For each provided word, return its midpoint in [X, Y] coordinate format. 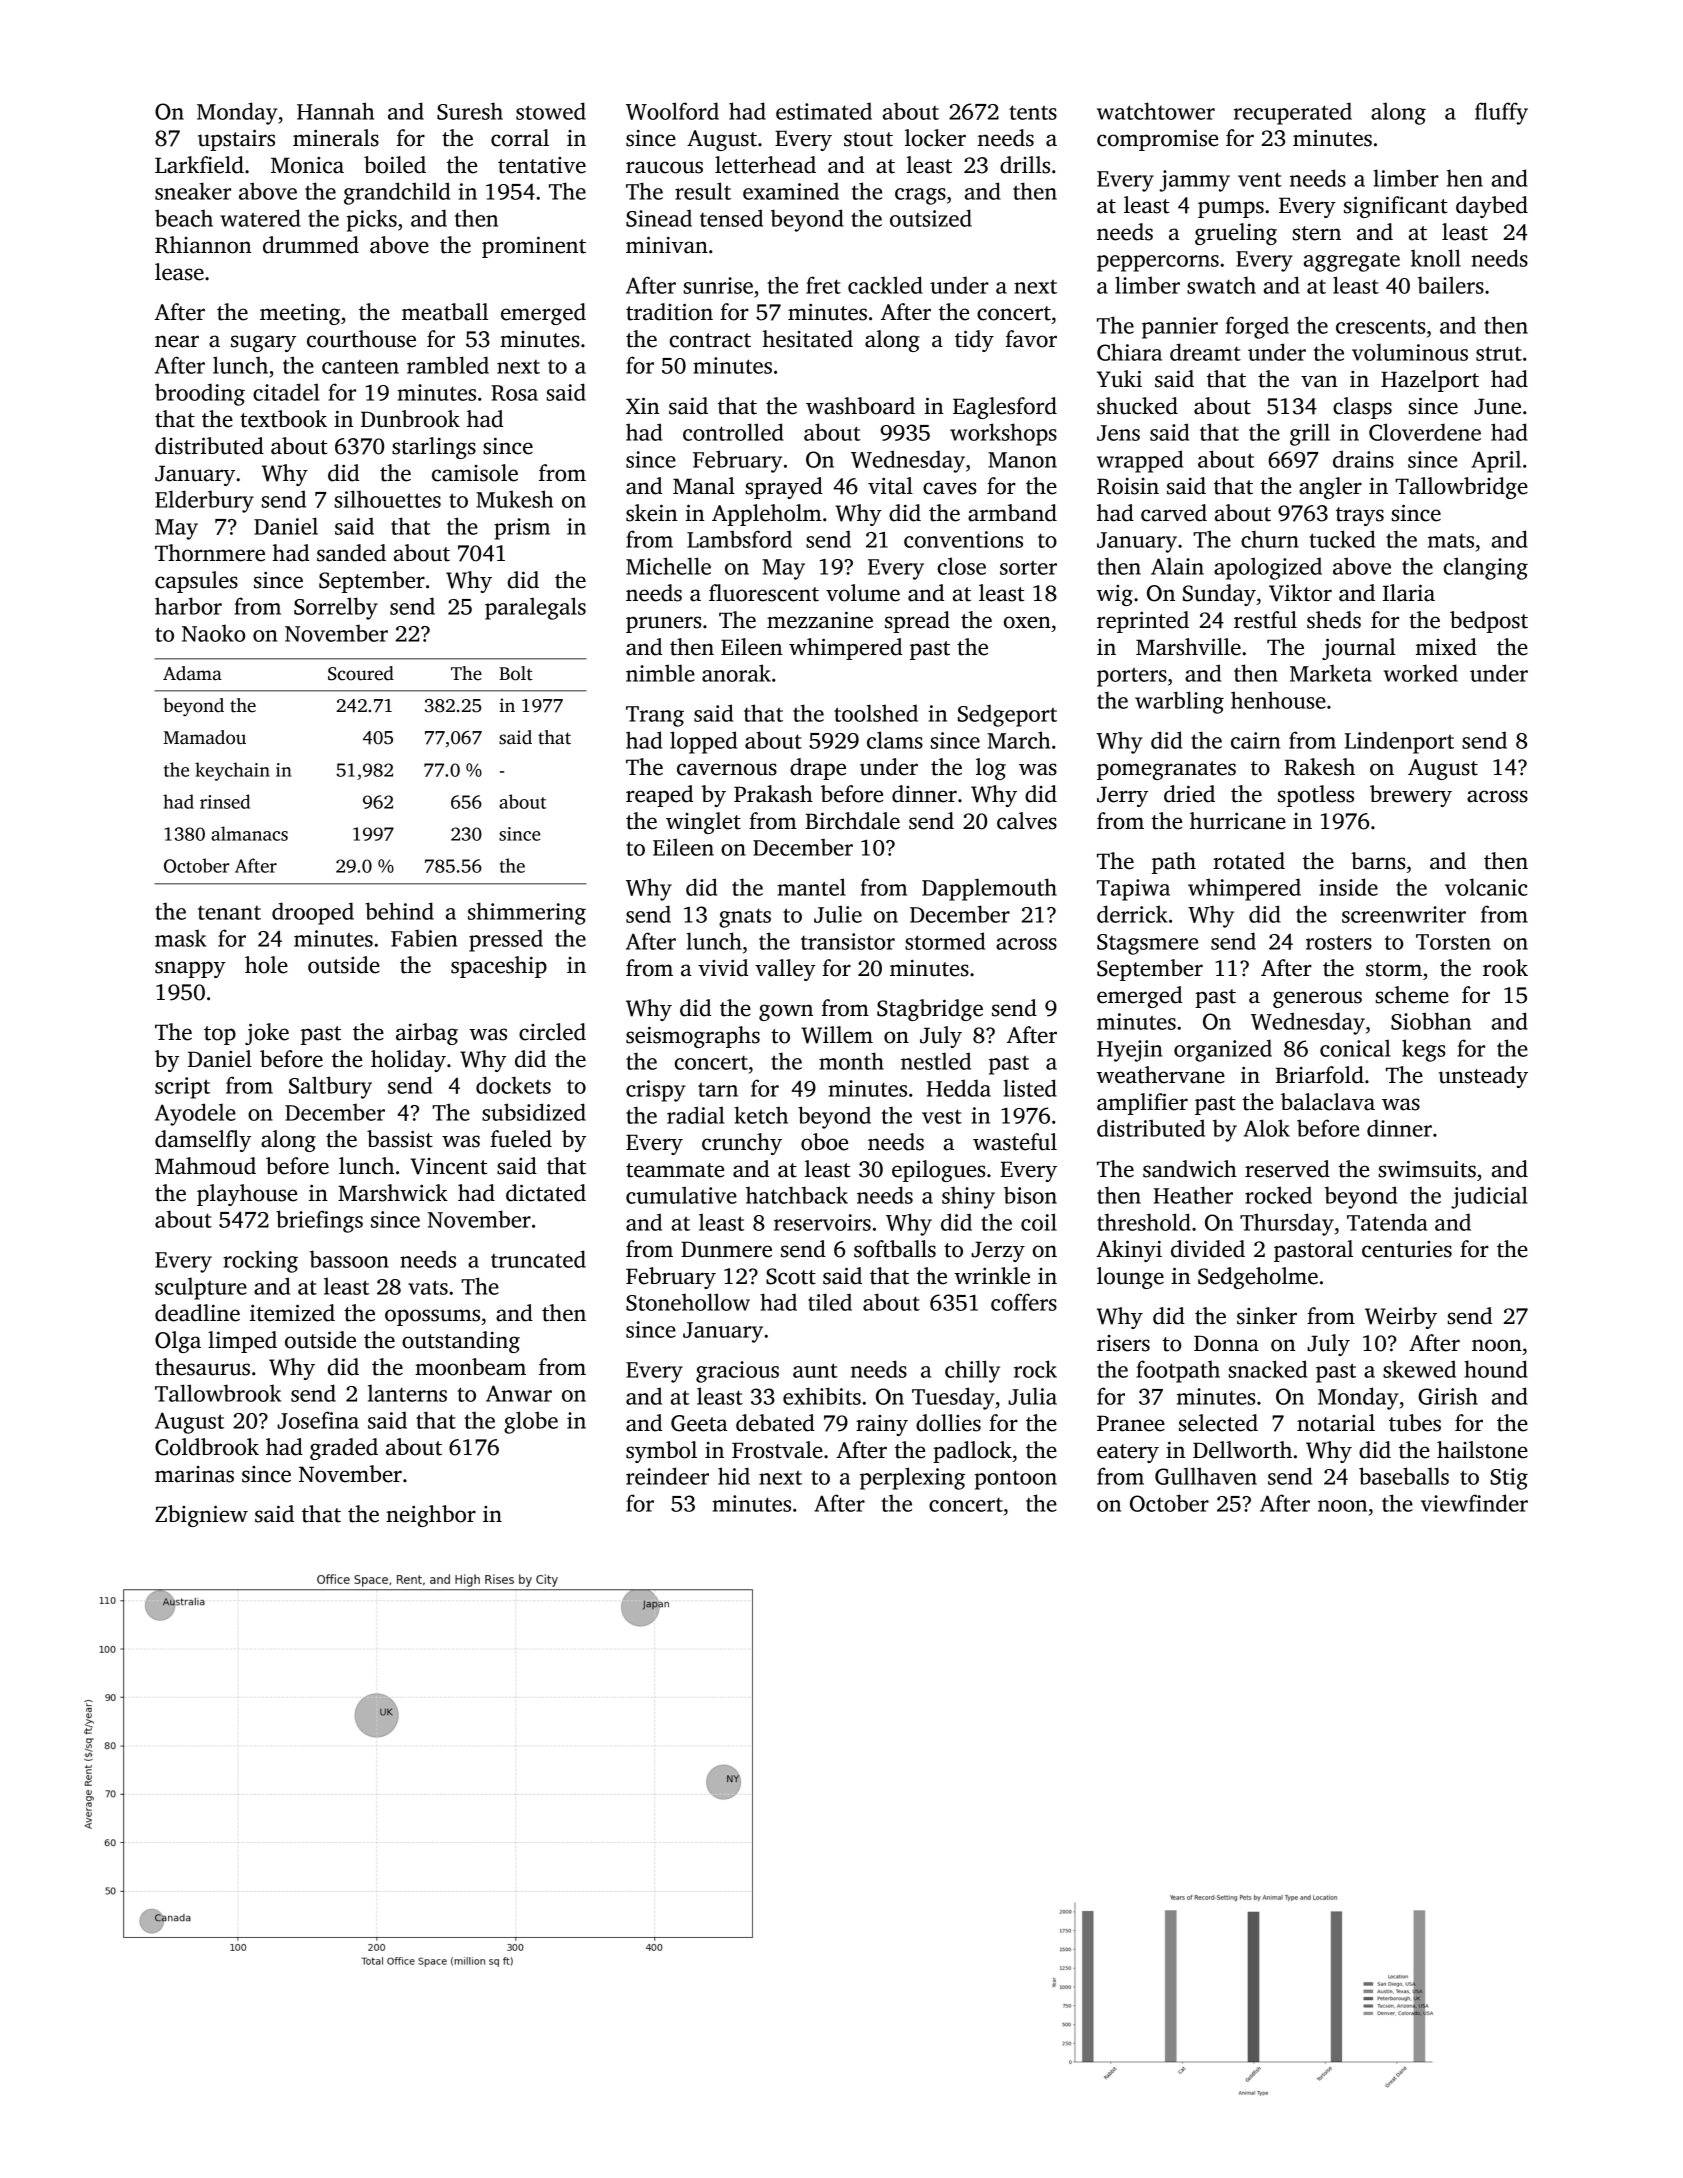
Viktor [1300, 593]
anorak [736, 673]
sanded [351, 553]
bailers [1451, 285]
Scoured [361, 673]
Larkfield [199, 165]
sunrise [718, 285]
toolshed [876, 713]
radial [695, 1115]
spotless [1316, 796]
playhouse [247, 1195]
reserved [1287, 1169]
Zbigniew [201, 1516]
